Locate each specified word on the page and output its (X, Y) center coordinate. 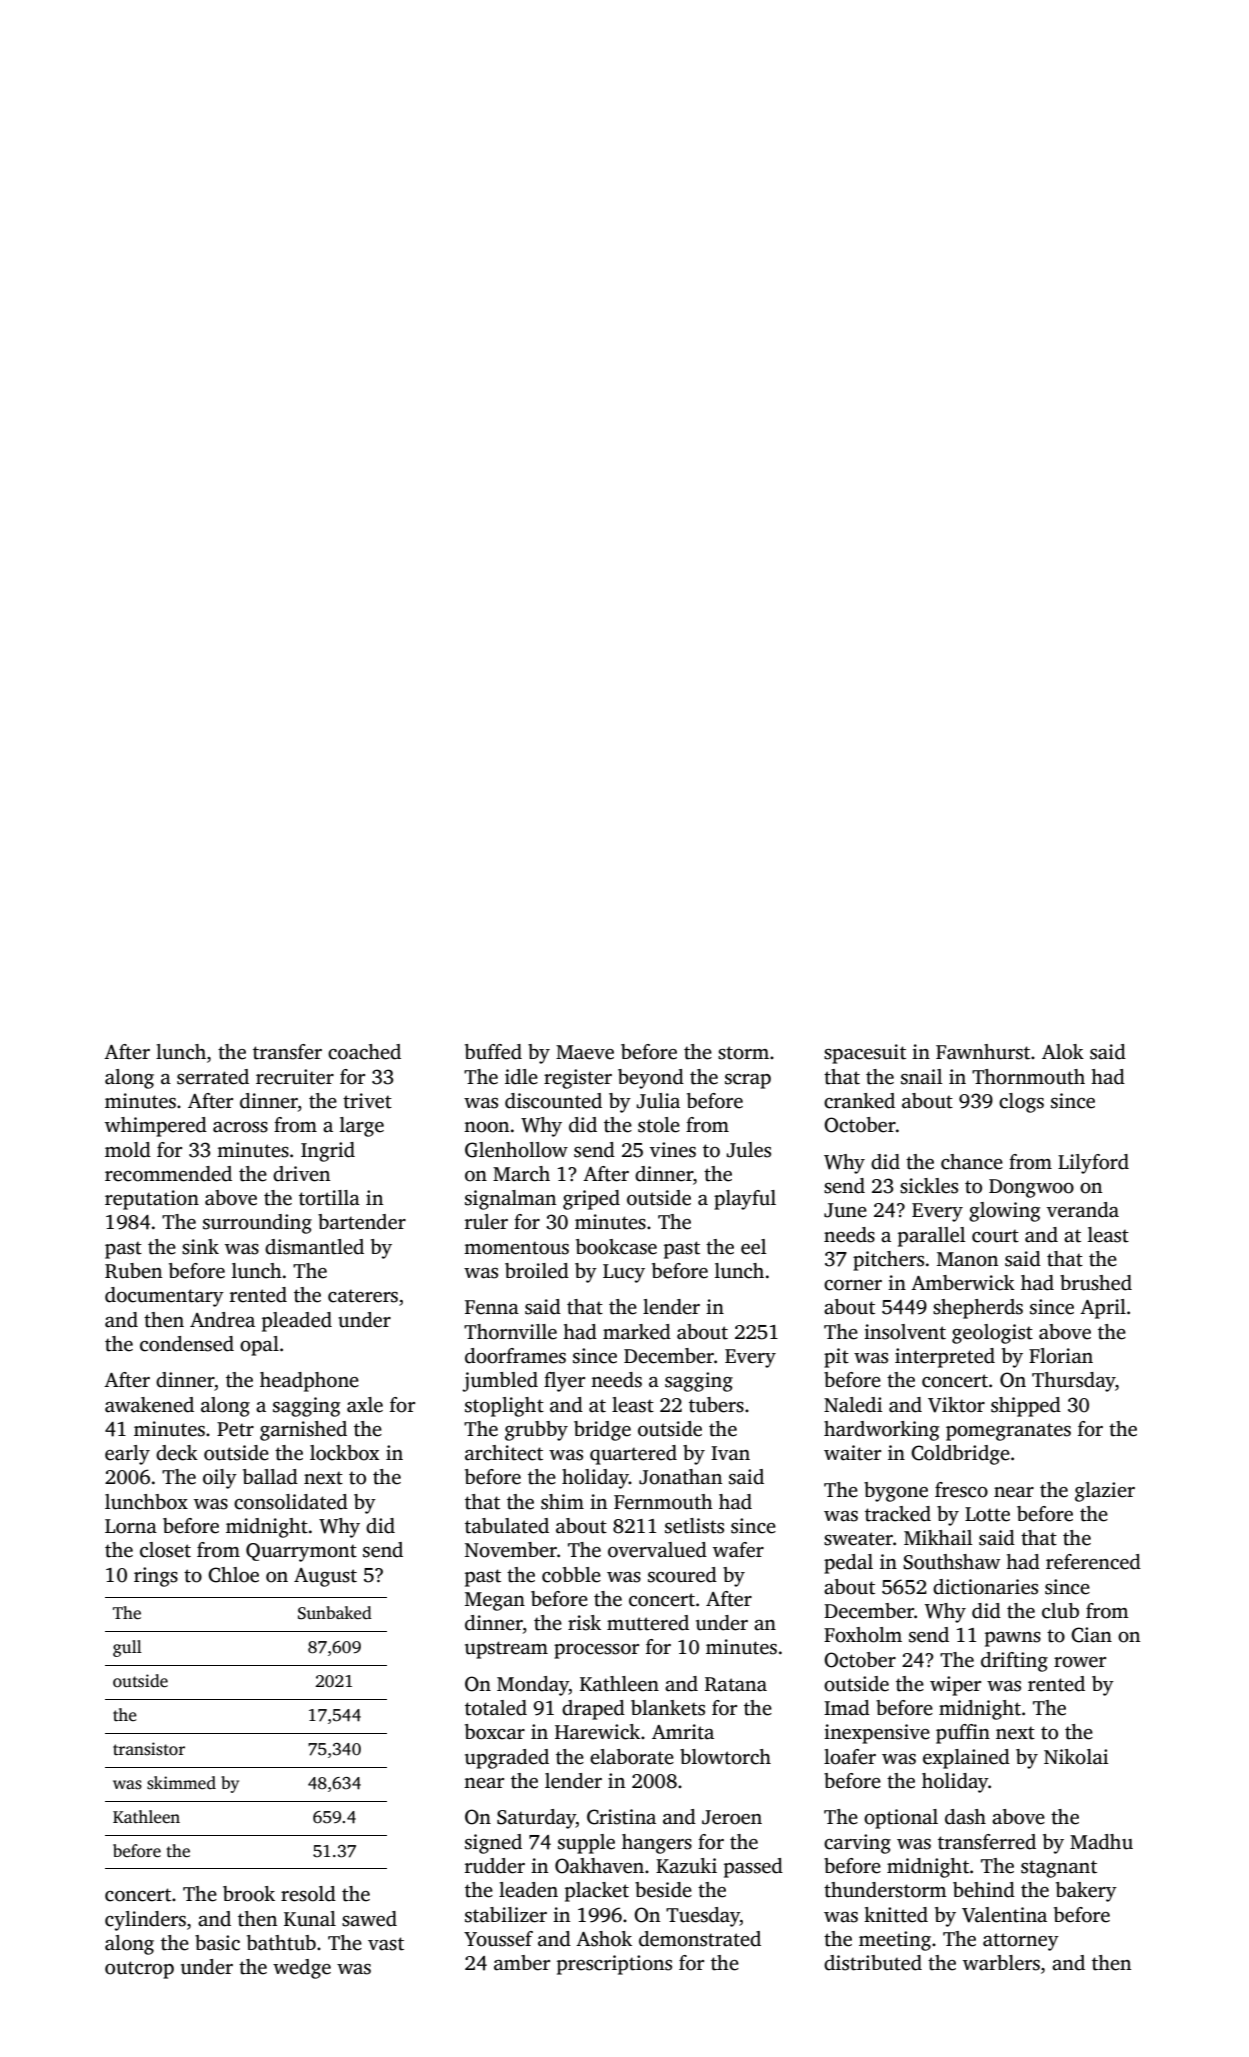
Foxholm (863, 1635)
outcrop (139, 1970)
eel (754, 1247)
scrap (748, 1081)
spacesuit (865, 1054)
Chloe (233, 1575)
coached (364, 1052)
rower (1080, 1662)
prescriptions (614, 1965)
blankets (668, 1708)
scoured (682, 1575)
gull (127, 1648)
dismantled (314, 1247)
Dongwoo (1031, 1188)
